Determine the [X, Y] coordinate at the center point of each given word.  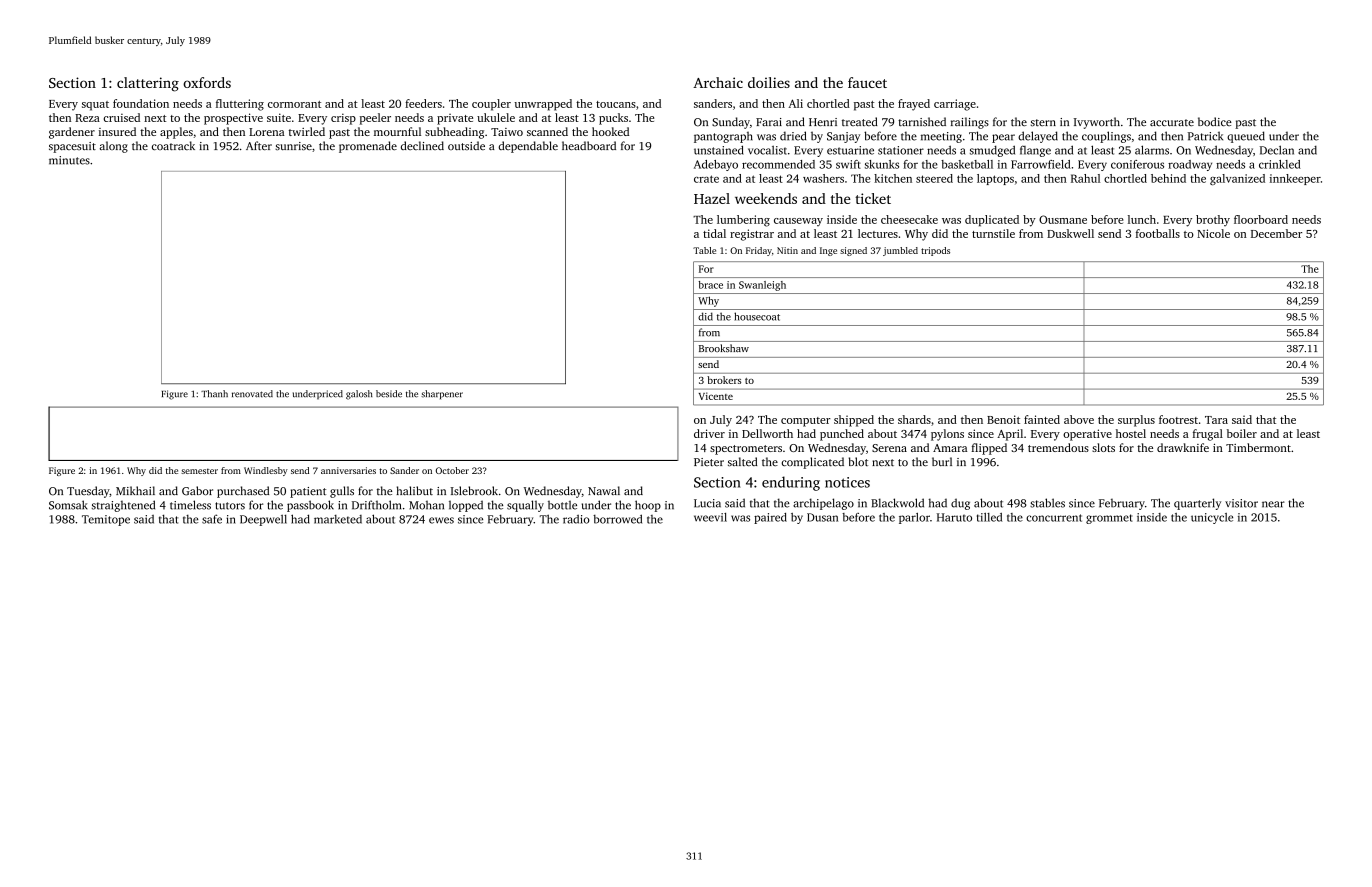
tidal [714, 233]
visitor [1241, 503]
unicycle [1212, 518]
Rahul [1085, 178]
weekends [766, 198]
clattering [148, 84]
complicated [812, 463]
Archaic [718, 82]
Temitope [106, 520]
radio [576, 519]
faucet [867, 82]
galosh [359, 395]
